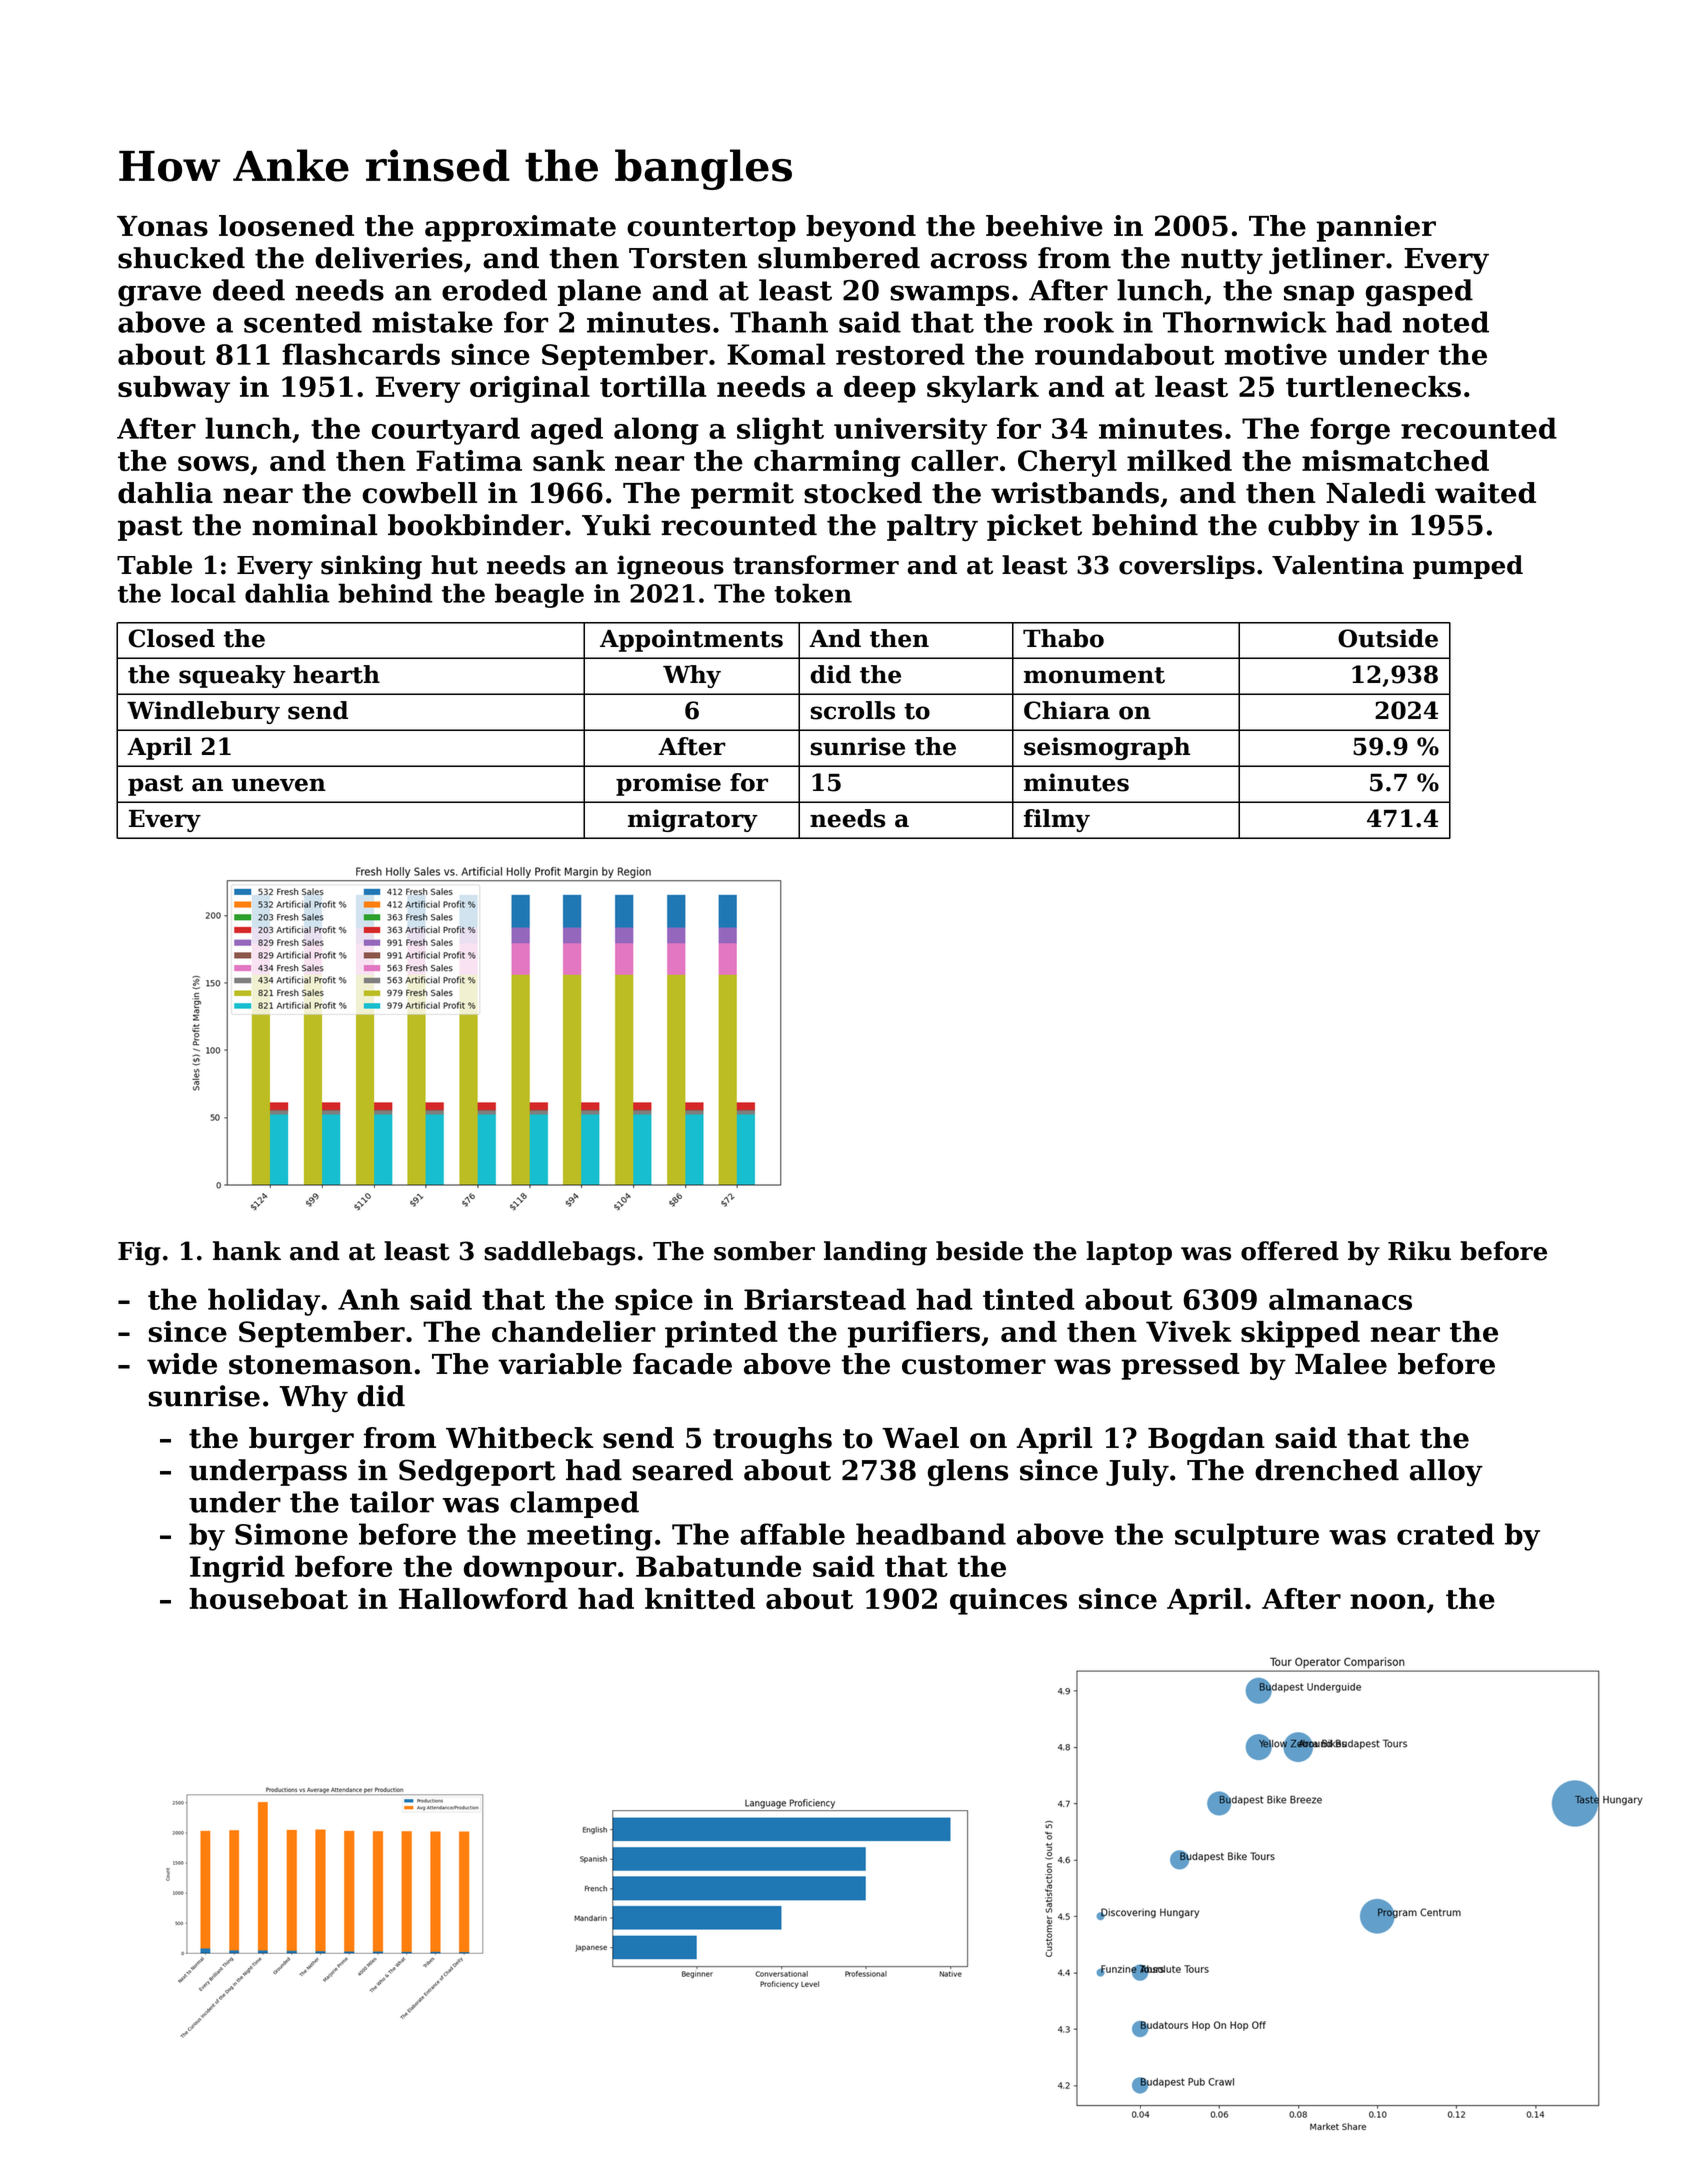 The height and width of the screenshot is (2178, 1683). What do you see at coordinates (569, 460) in the screenshot?
I see `sank` at bounding box center [569, 460].
